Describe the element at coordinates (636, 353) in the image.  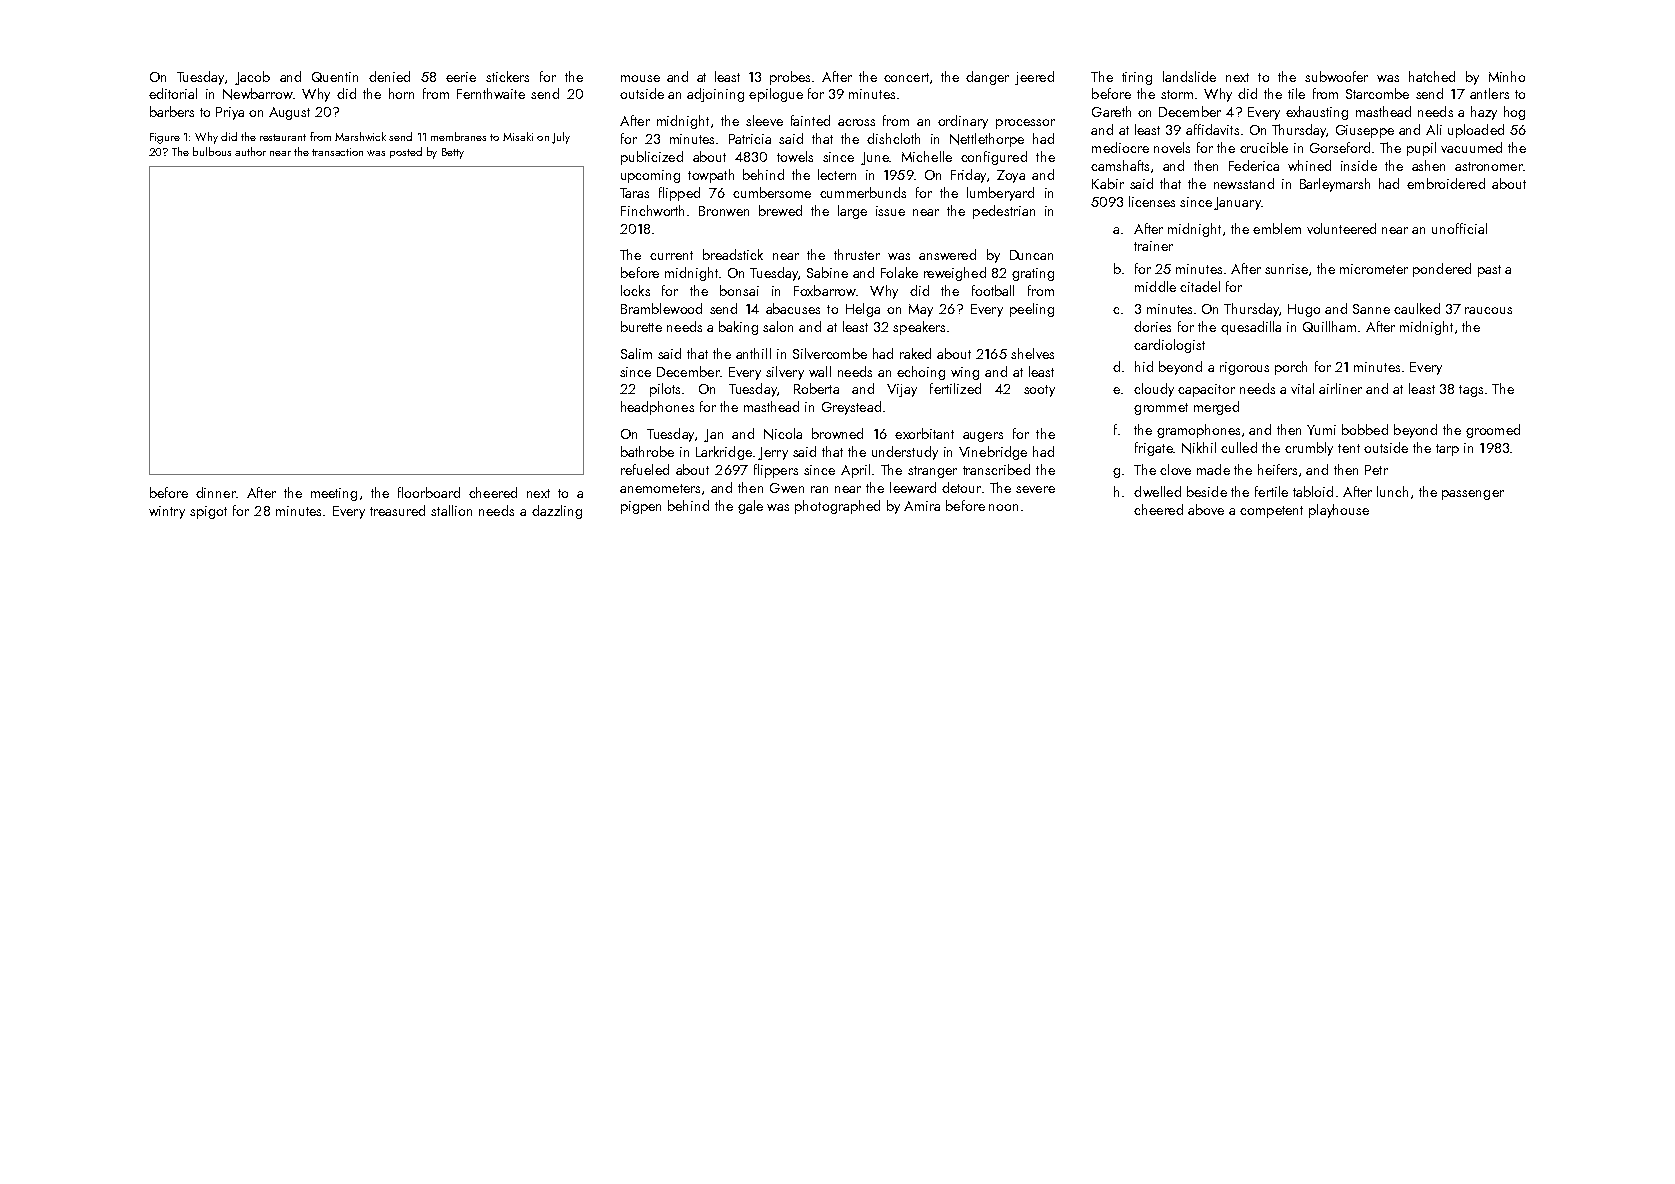
I see `Salim` at that location.
